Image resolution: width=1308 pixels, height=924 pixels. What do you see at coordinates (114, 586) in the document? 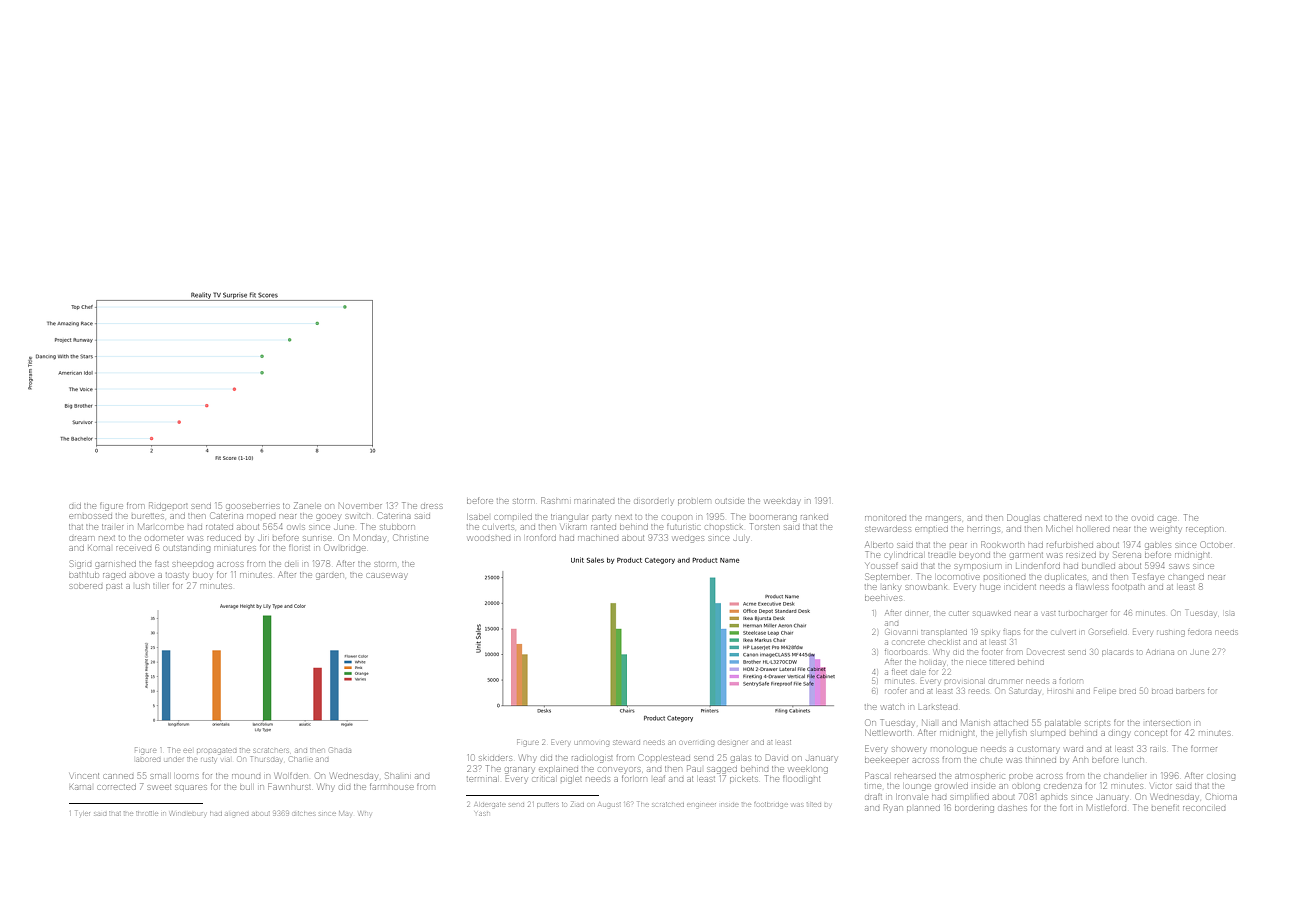
I see `past` at bounding box center [114, 586].
